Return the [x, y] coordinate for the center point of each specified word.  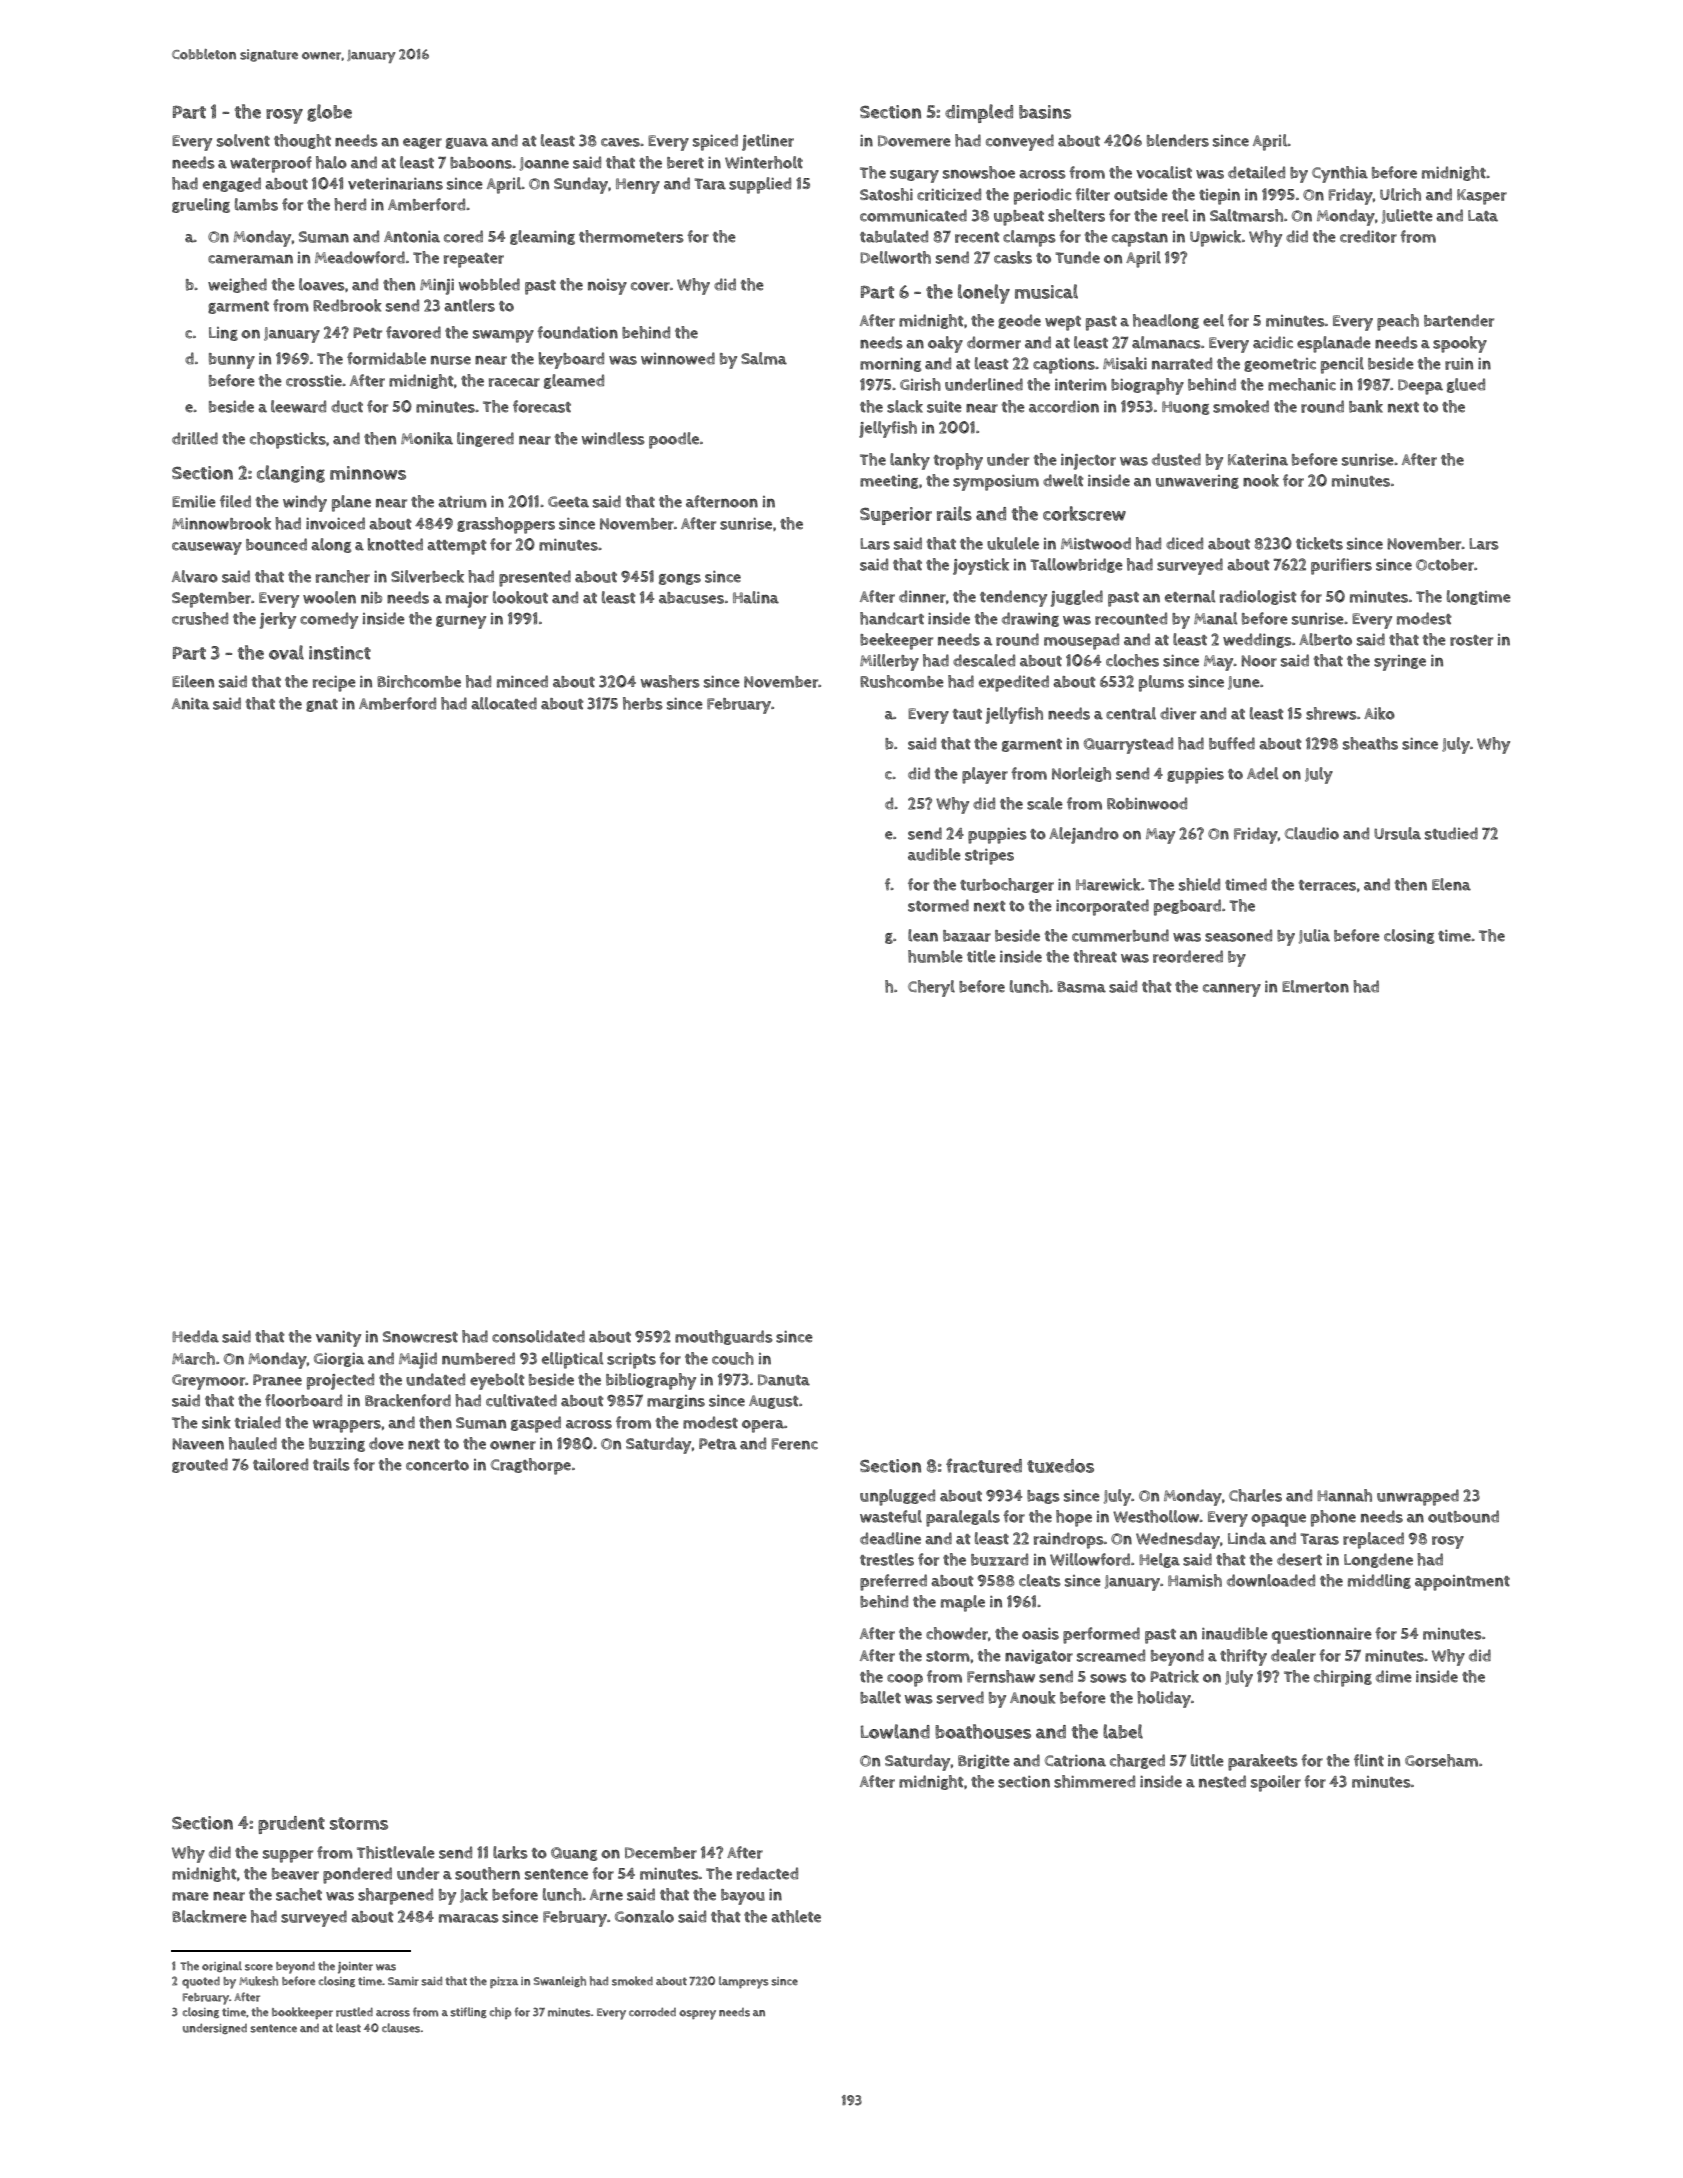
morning [890, 365]
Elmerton [1315, 986]
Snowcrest [420, 1337]
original [222, 1966]
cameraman [250, 259]
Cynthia [1340, 174]
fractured [984, 1465]
